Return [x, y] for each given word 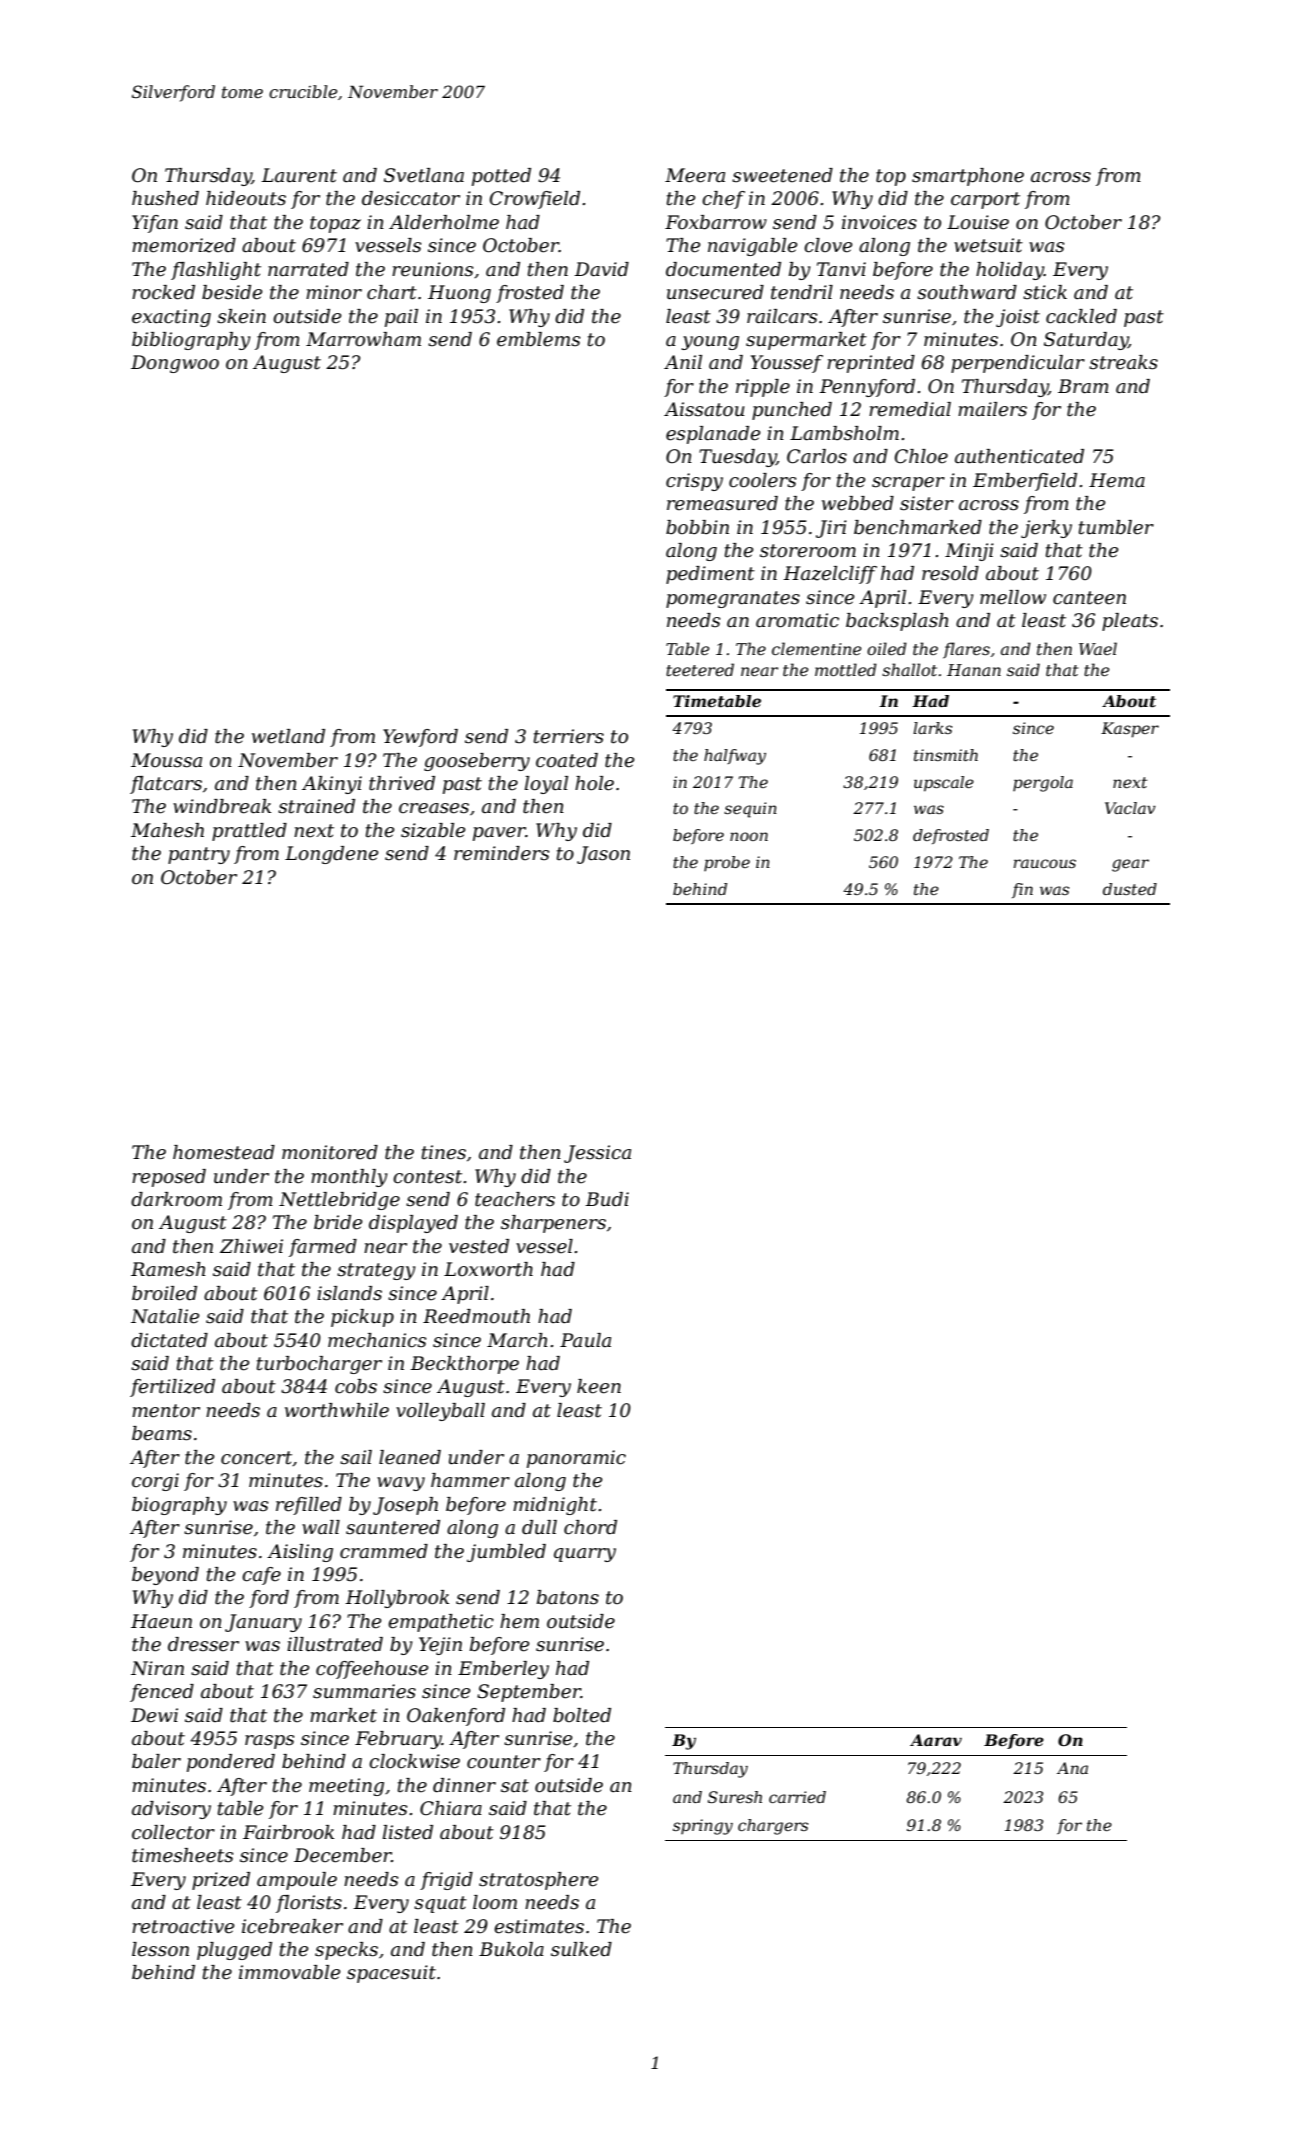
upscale [944, 784]
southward [967, 292]
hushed [165, 198]
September [529, 1693]
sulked [581, 1949]
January [263, 1623]
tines [444, 1152]
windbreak [222, 806]
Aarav [936, 1740]
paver [499, 834]
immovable [289, 1972]
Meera [695, 175]
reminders [501, 853]
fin [1022, 890]
